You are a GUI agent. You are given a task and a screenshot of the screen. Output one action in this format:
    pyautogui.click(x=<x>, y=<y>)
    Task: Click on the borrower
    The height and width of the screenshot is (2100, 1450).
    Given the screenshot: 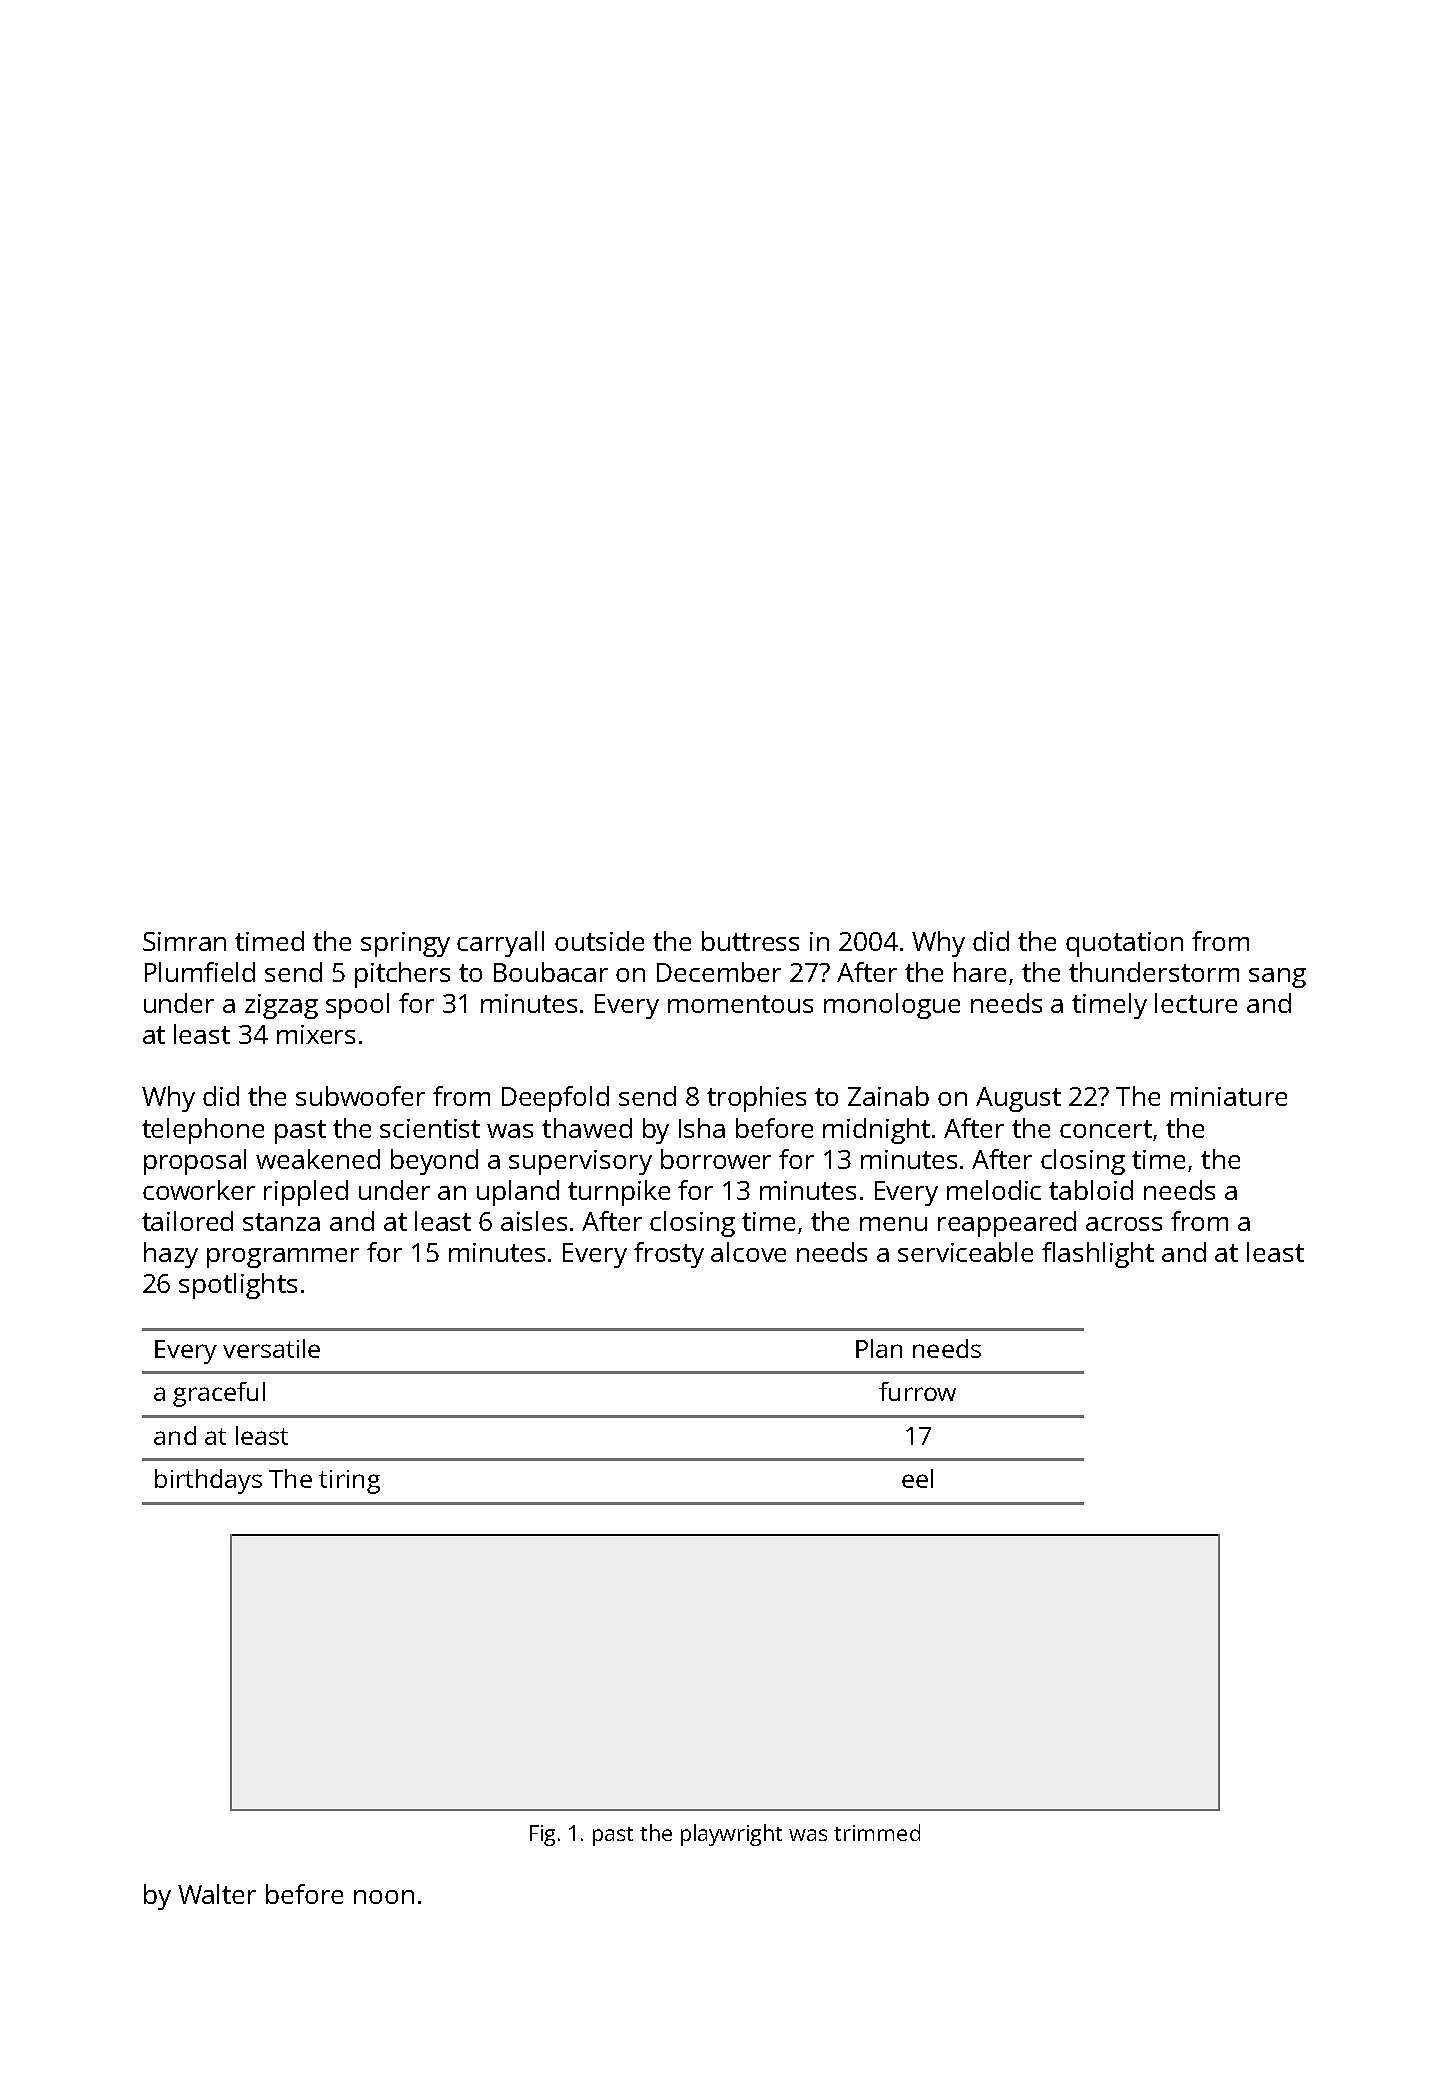 What is the action you would take?
    pyautogui.click(x=716, y=1159)
